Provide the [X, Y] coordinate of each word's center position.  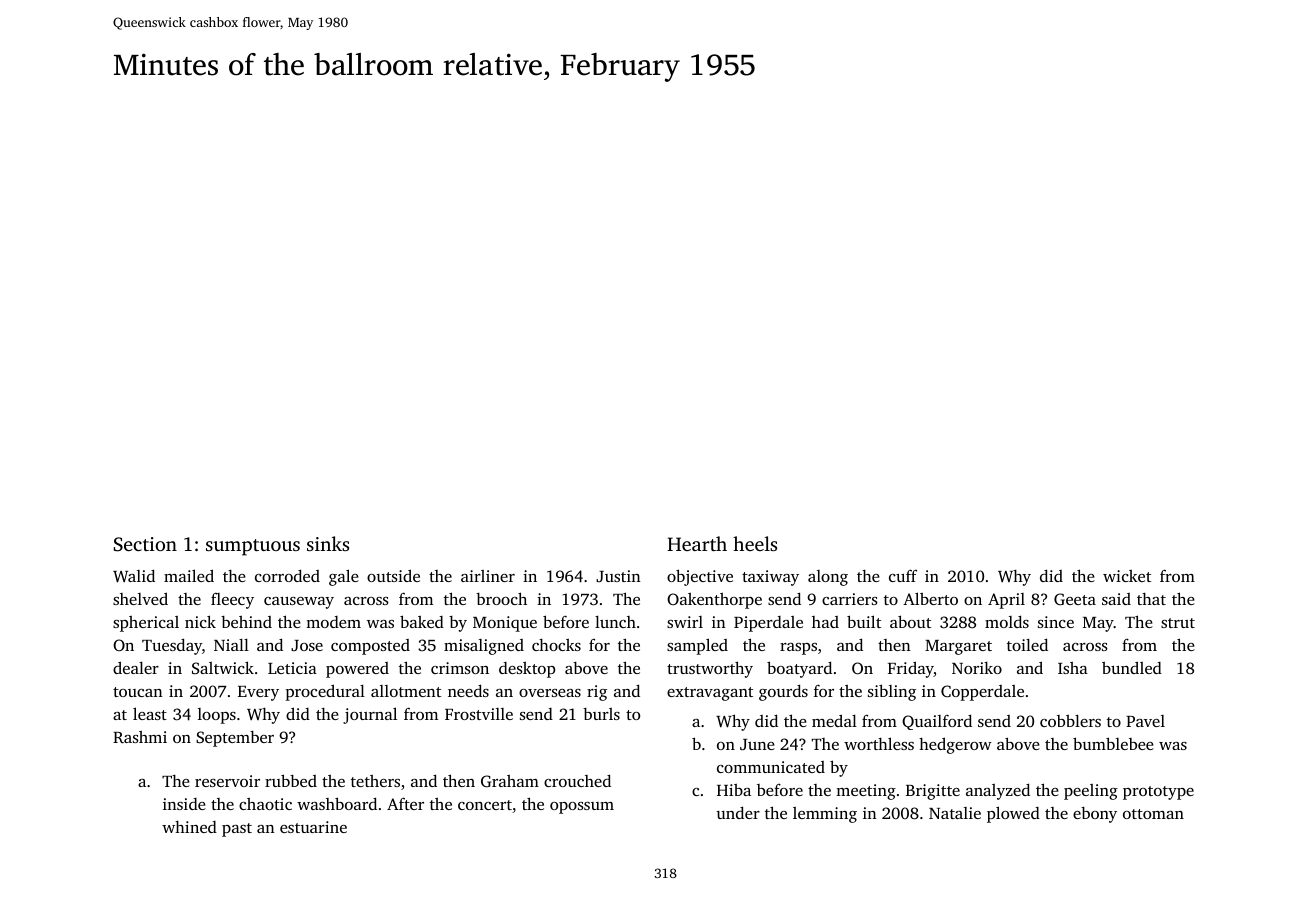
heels [755, 543]
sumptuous [253, 547]
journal [370, 715]
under [738, 812]
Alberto [930, 598]
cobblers [1070, 721]
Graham [510, 781]
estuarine [313, 827]
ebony [1095, 815]
